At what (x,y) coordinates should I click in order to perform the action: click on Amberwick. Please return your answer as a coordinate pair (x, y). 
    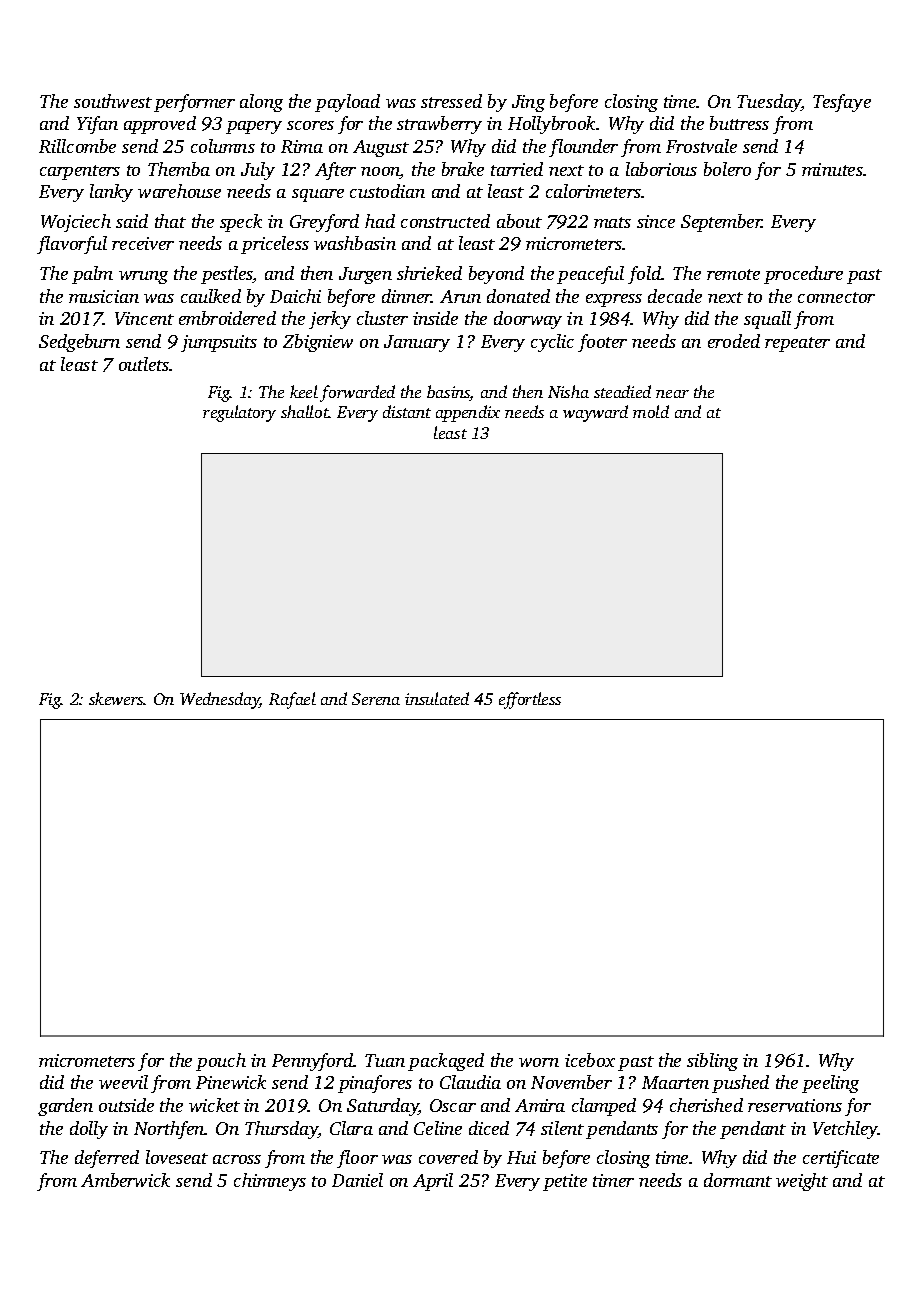
    Looking at the image, I should click on (125, 1180).
